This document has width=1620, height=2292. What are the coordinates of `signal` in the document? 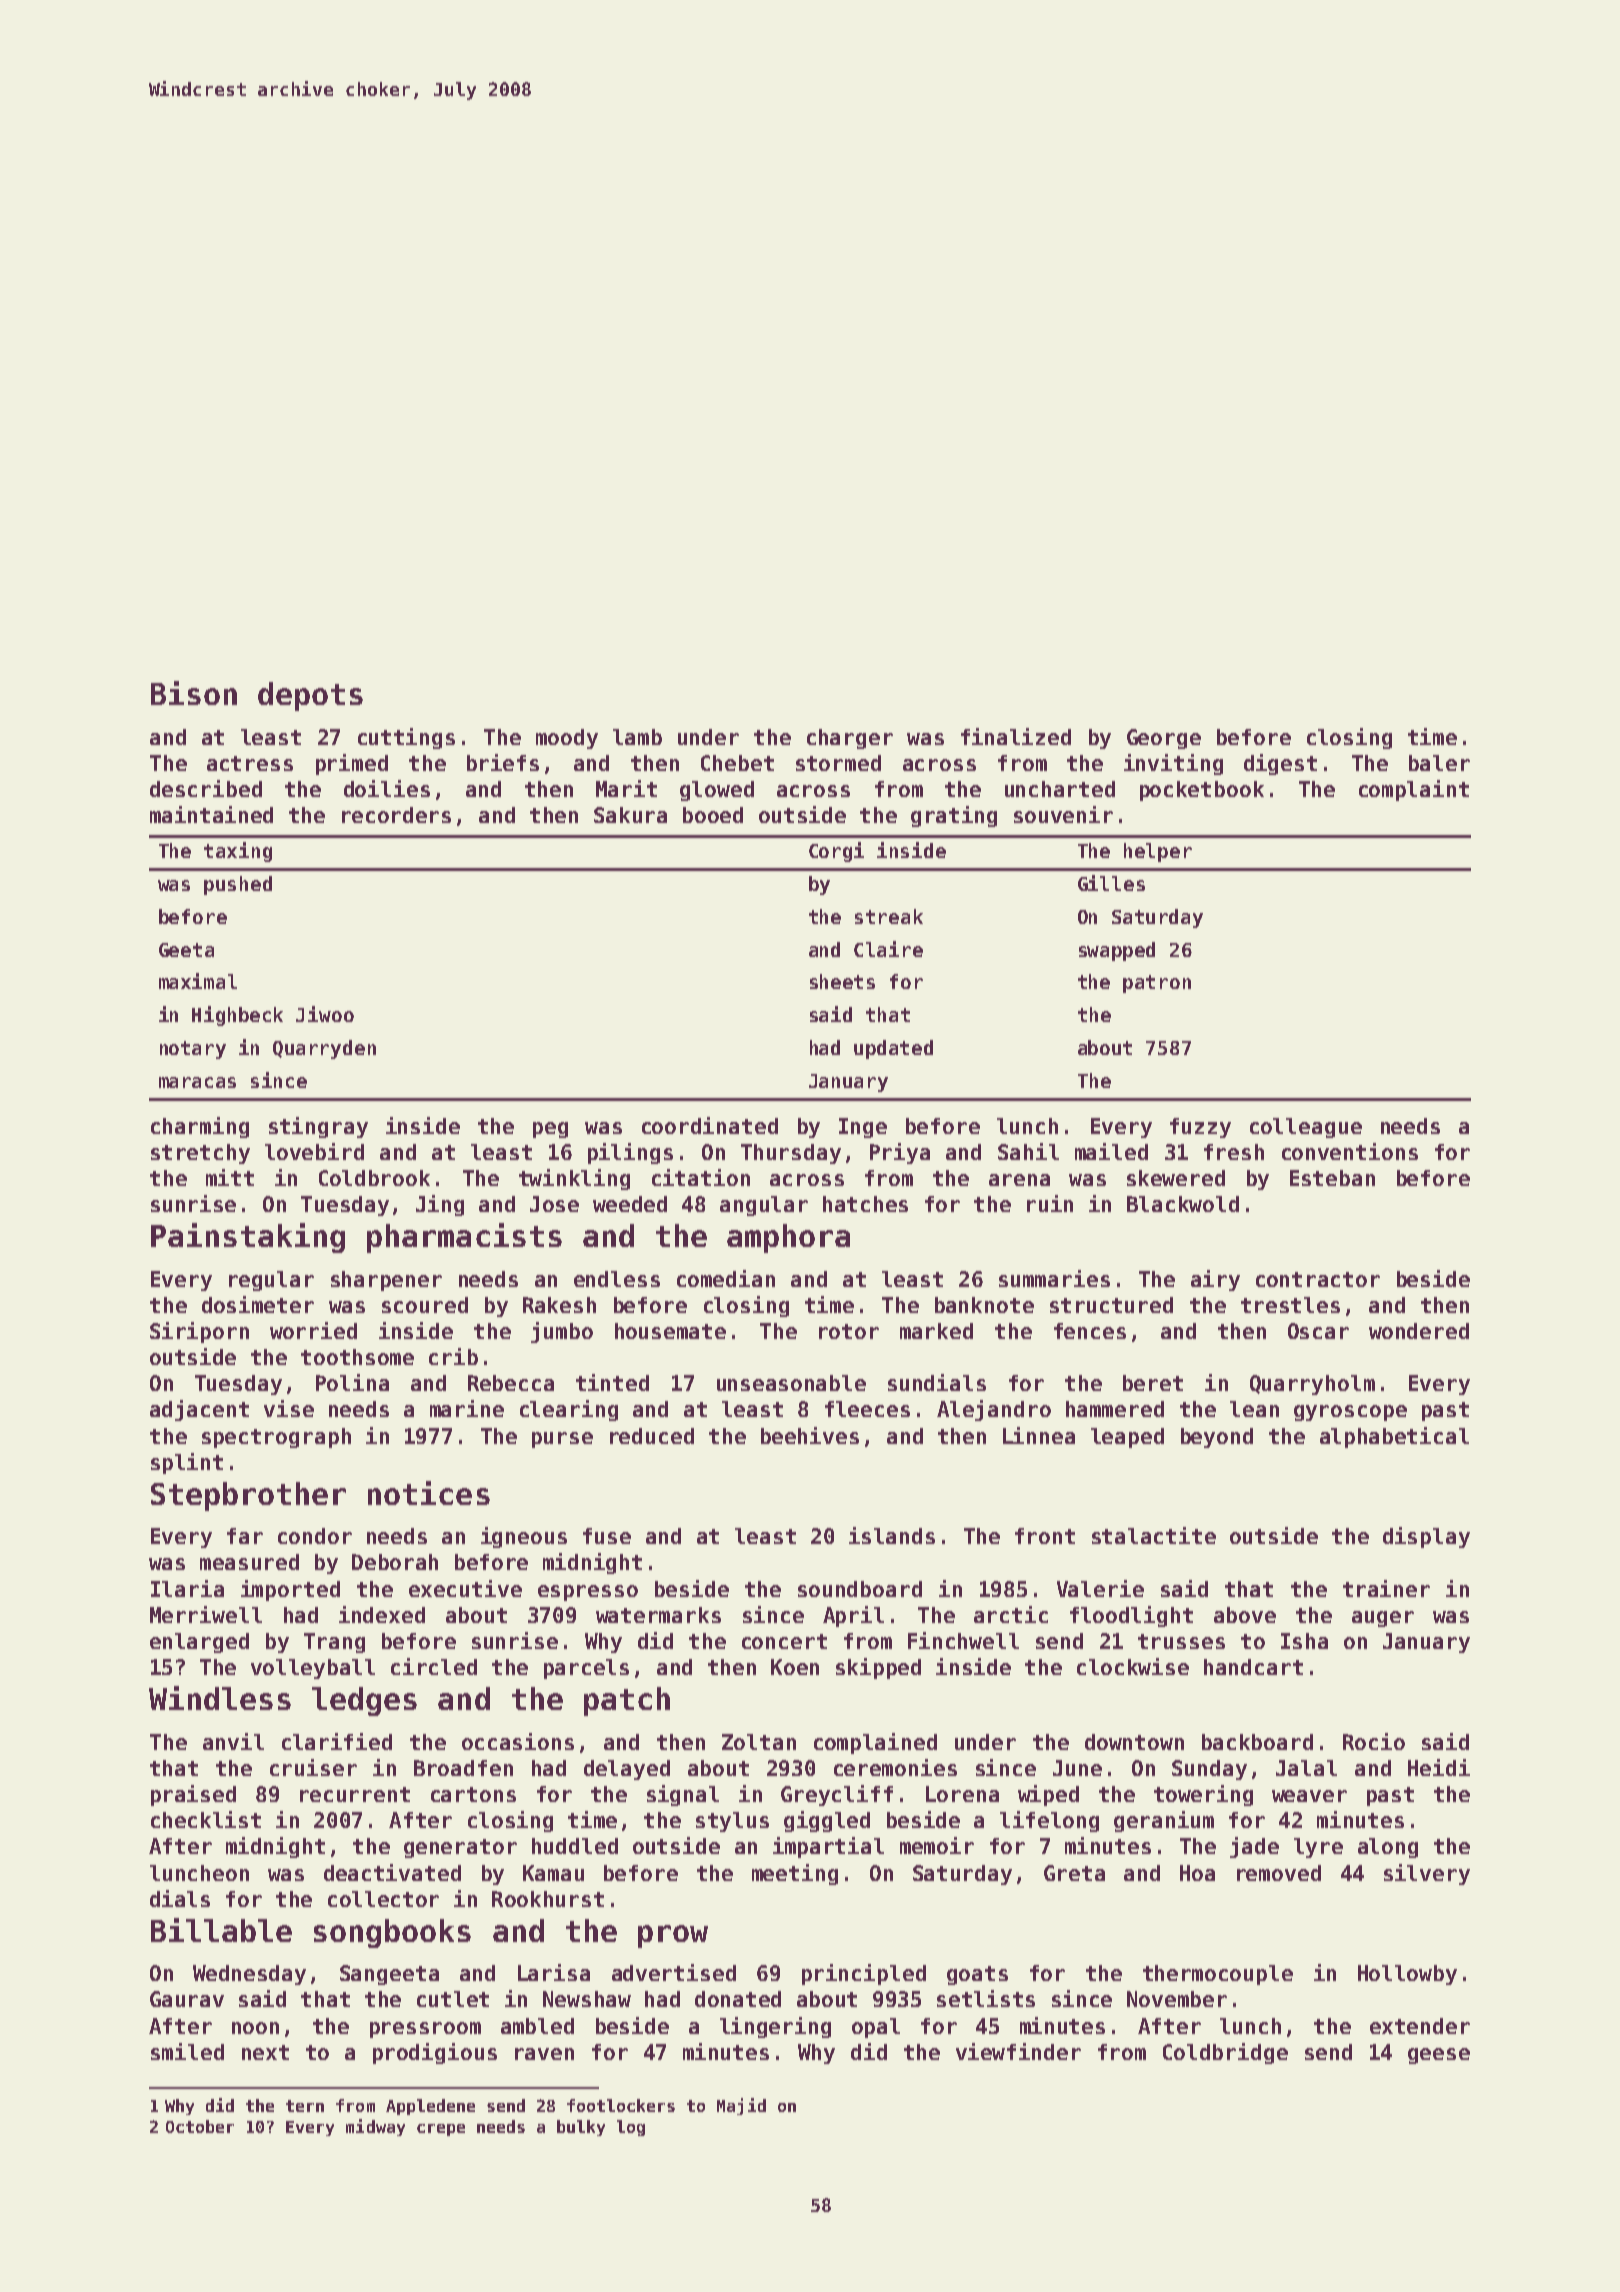 It's located at (683, 1795).
